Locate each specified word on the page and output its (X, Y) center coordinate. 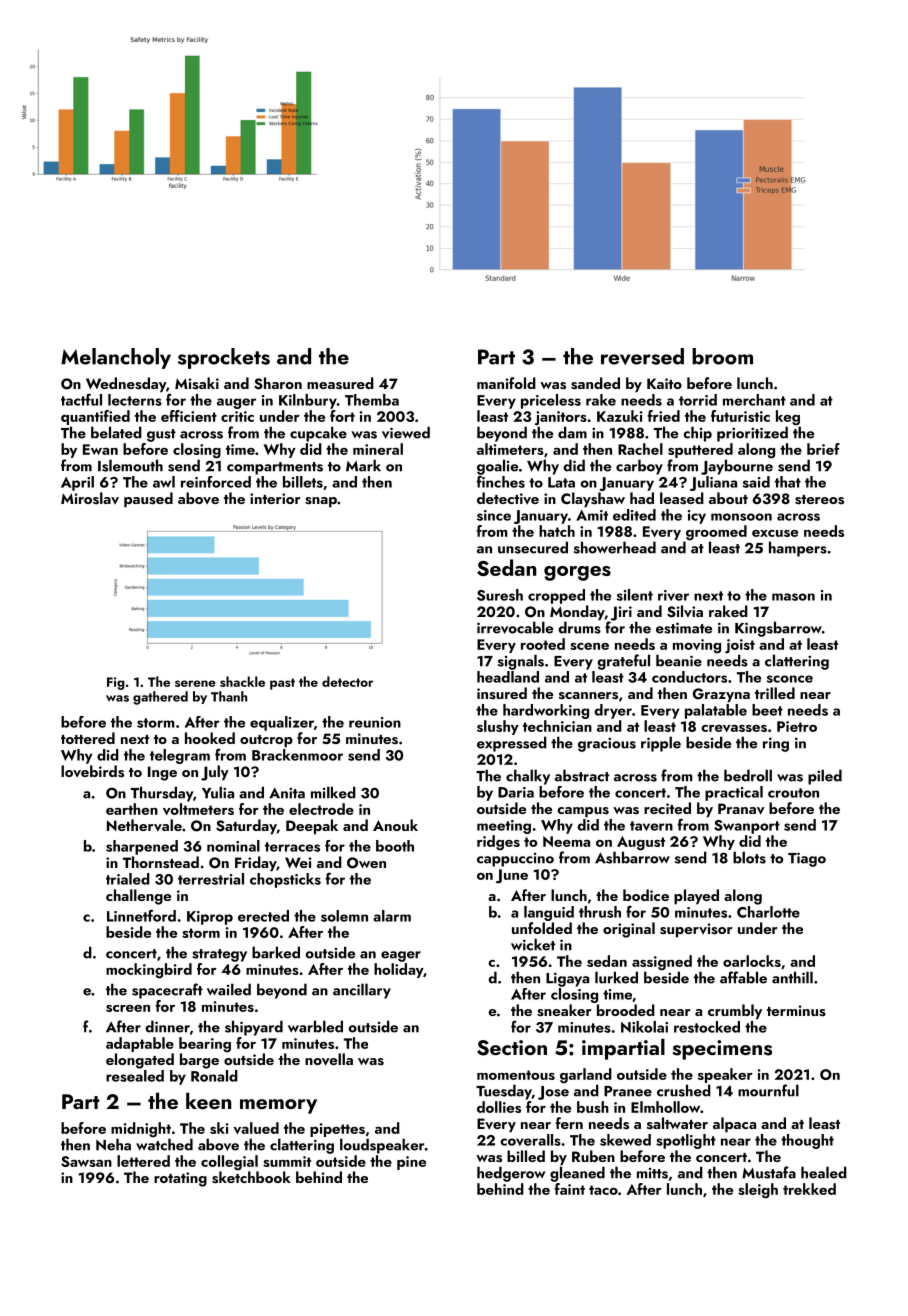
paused (148, 500)
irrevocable (515, 627)
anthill (792, 977)
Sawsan (86, 1161)
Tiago (807, 859)
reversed (642, 356)
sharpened (142, 847)
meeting (504, 827)
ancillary (362, 991)
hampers (798, 549)
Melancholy (116, 358)
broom (722, 356)
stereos (819, 500)
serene (195, 683)
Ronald (214, 1076)
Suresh (500, 595)
